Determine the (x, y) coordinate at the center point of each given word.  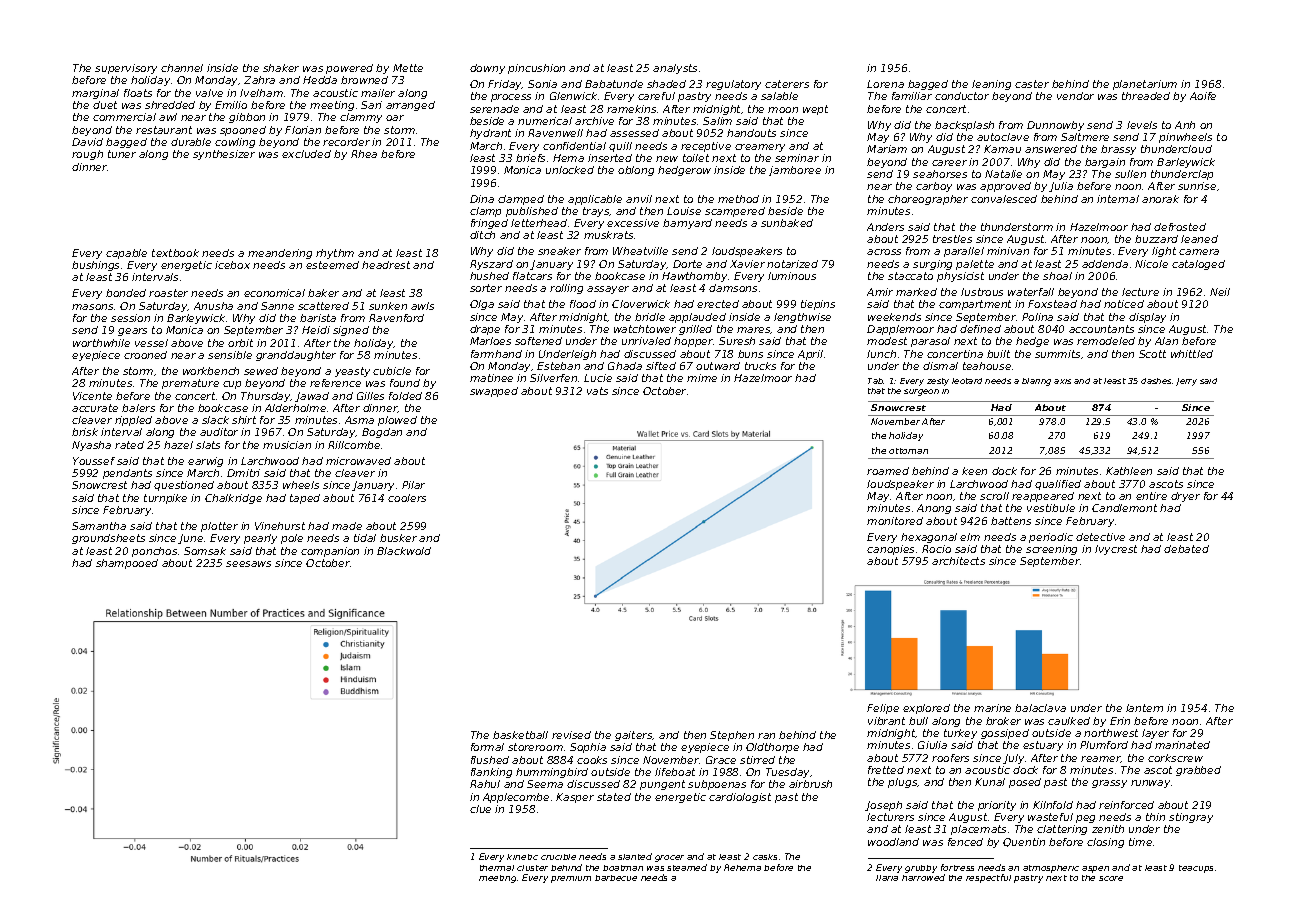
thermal (497, 868)
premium (571, 879)
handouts (751, 133)
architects (958, 561)
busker (398, 538)
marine (992, 708)
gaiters (634, 736)
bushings (95, 266)
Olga (482, 305)
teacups (1196, 869)
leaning (991, 85)
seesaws (248, 564)
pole (292, 539)
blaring (1036, 382)
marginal (95, 94)
